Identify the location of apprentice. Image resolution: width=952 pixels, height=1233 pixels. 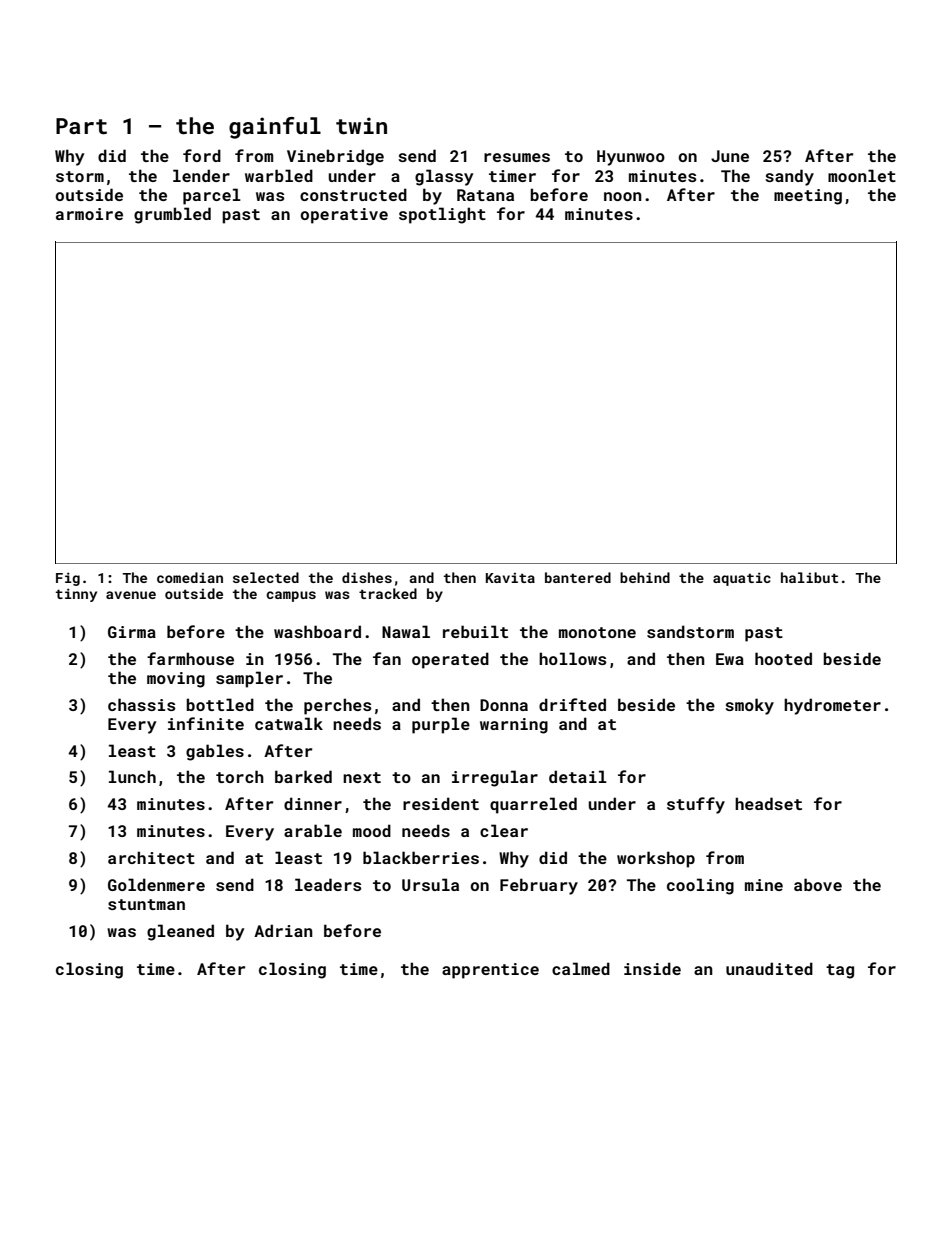
(490, 971).
